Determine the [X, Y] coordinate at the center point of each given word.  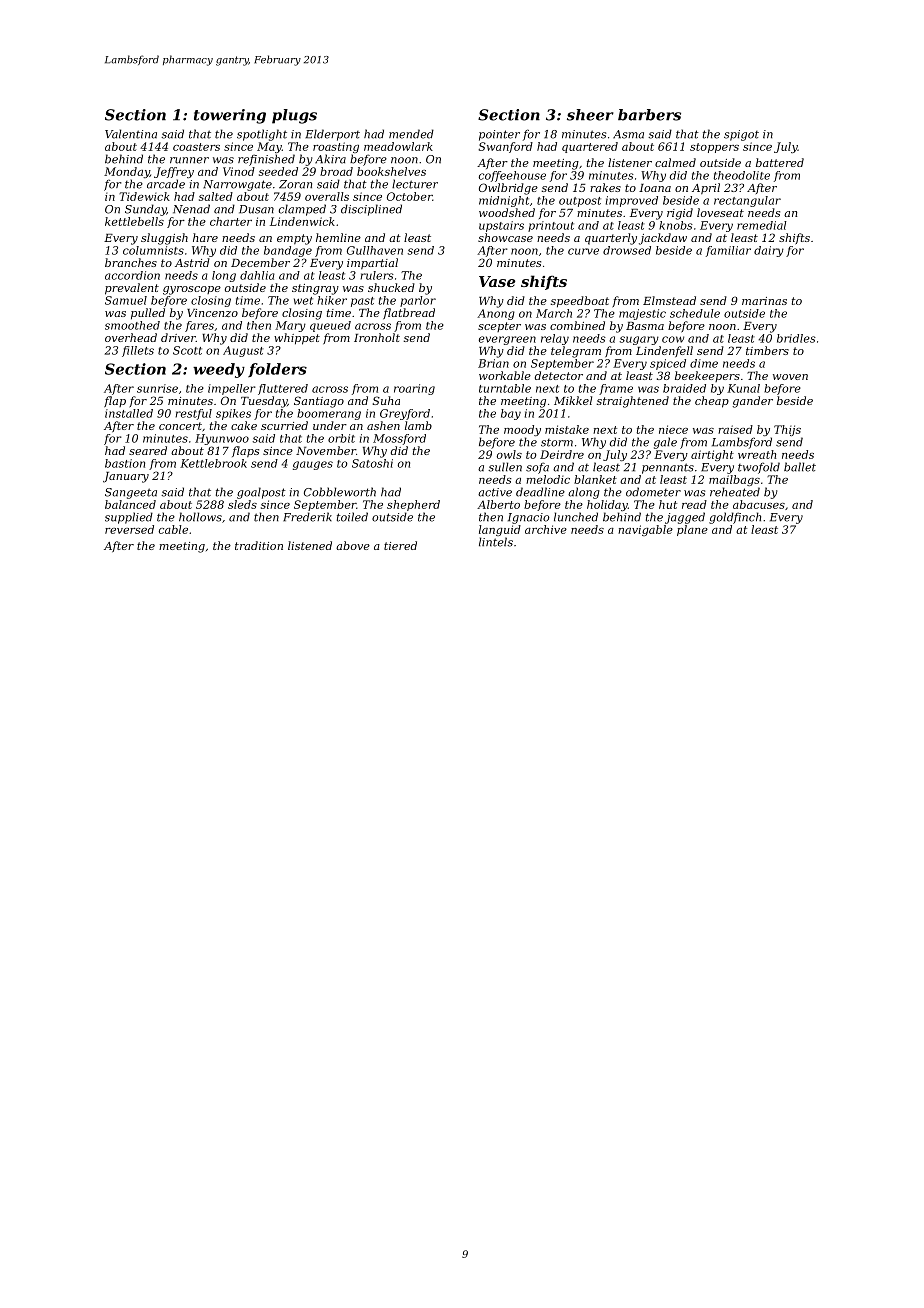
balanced [130, 504]
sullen [505, 467]
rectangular [747, 201]
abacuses [759, 504]
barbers [649, 115]
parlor [418, 301]
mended [411, 134]
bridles [796, 338]
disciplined [371, 210]
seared [148, 450]
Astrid [192, 262]
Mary [290, 326]
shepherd [413, 505]
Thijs [787, 430]
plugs [294, 116]
